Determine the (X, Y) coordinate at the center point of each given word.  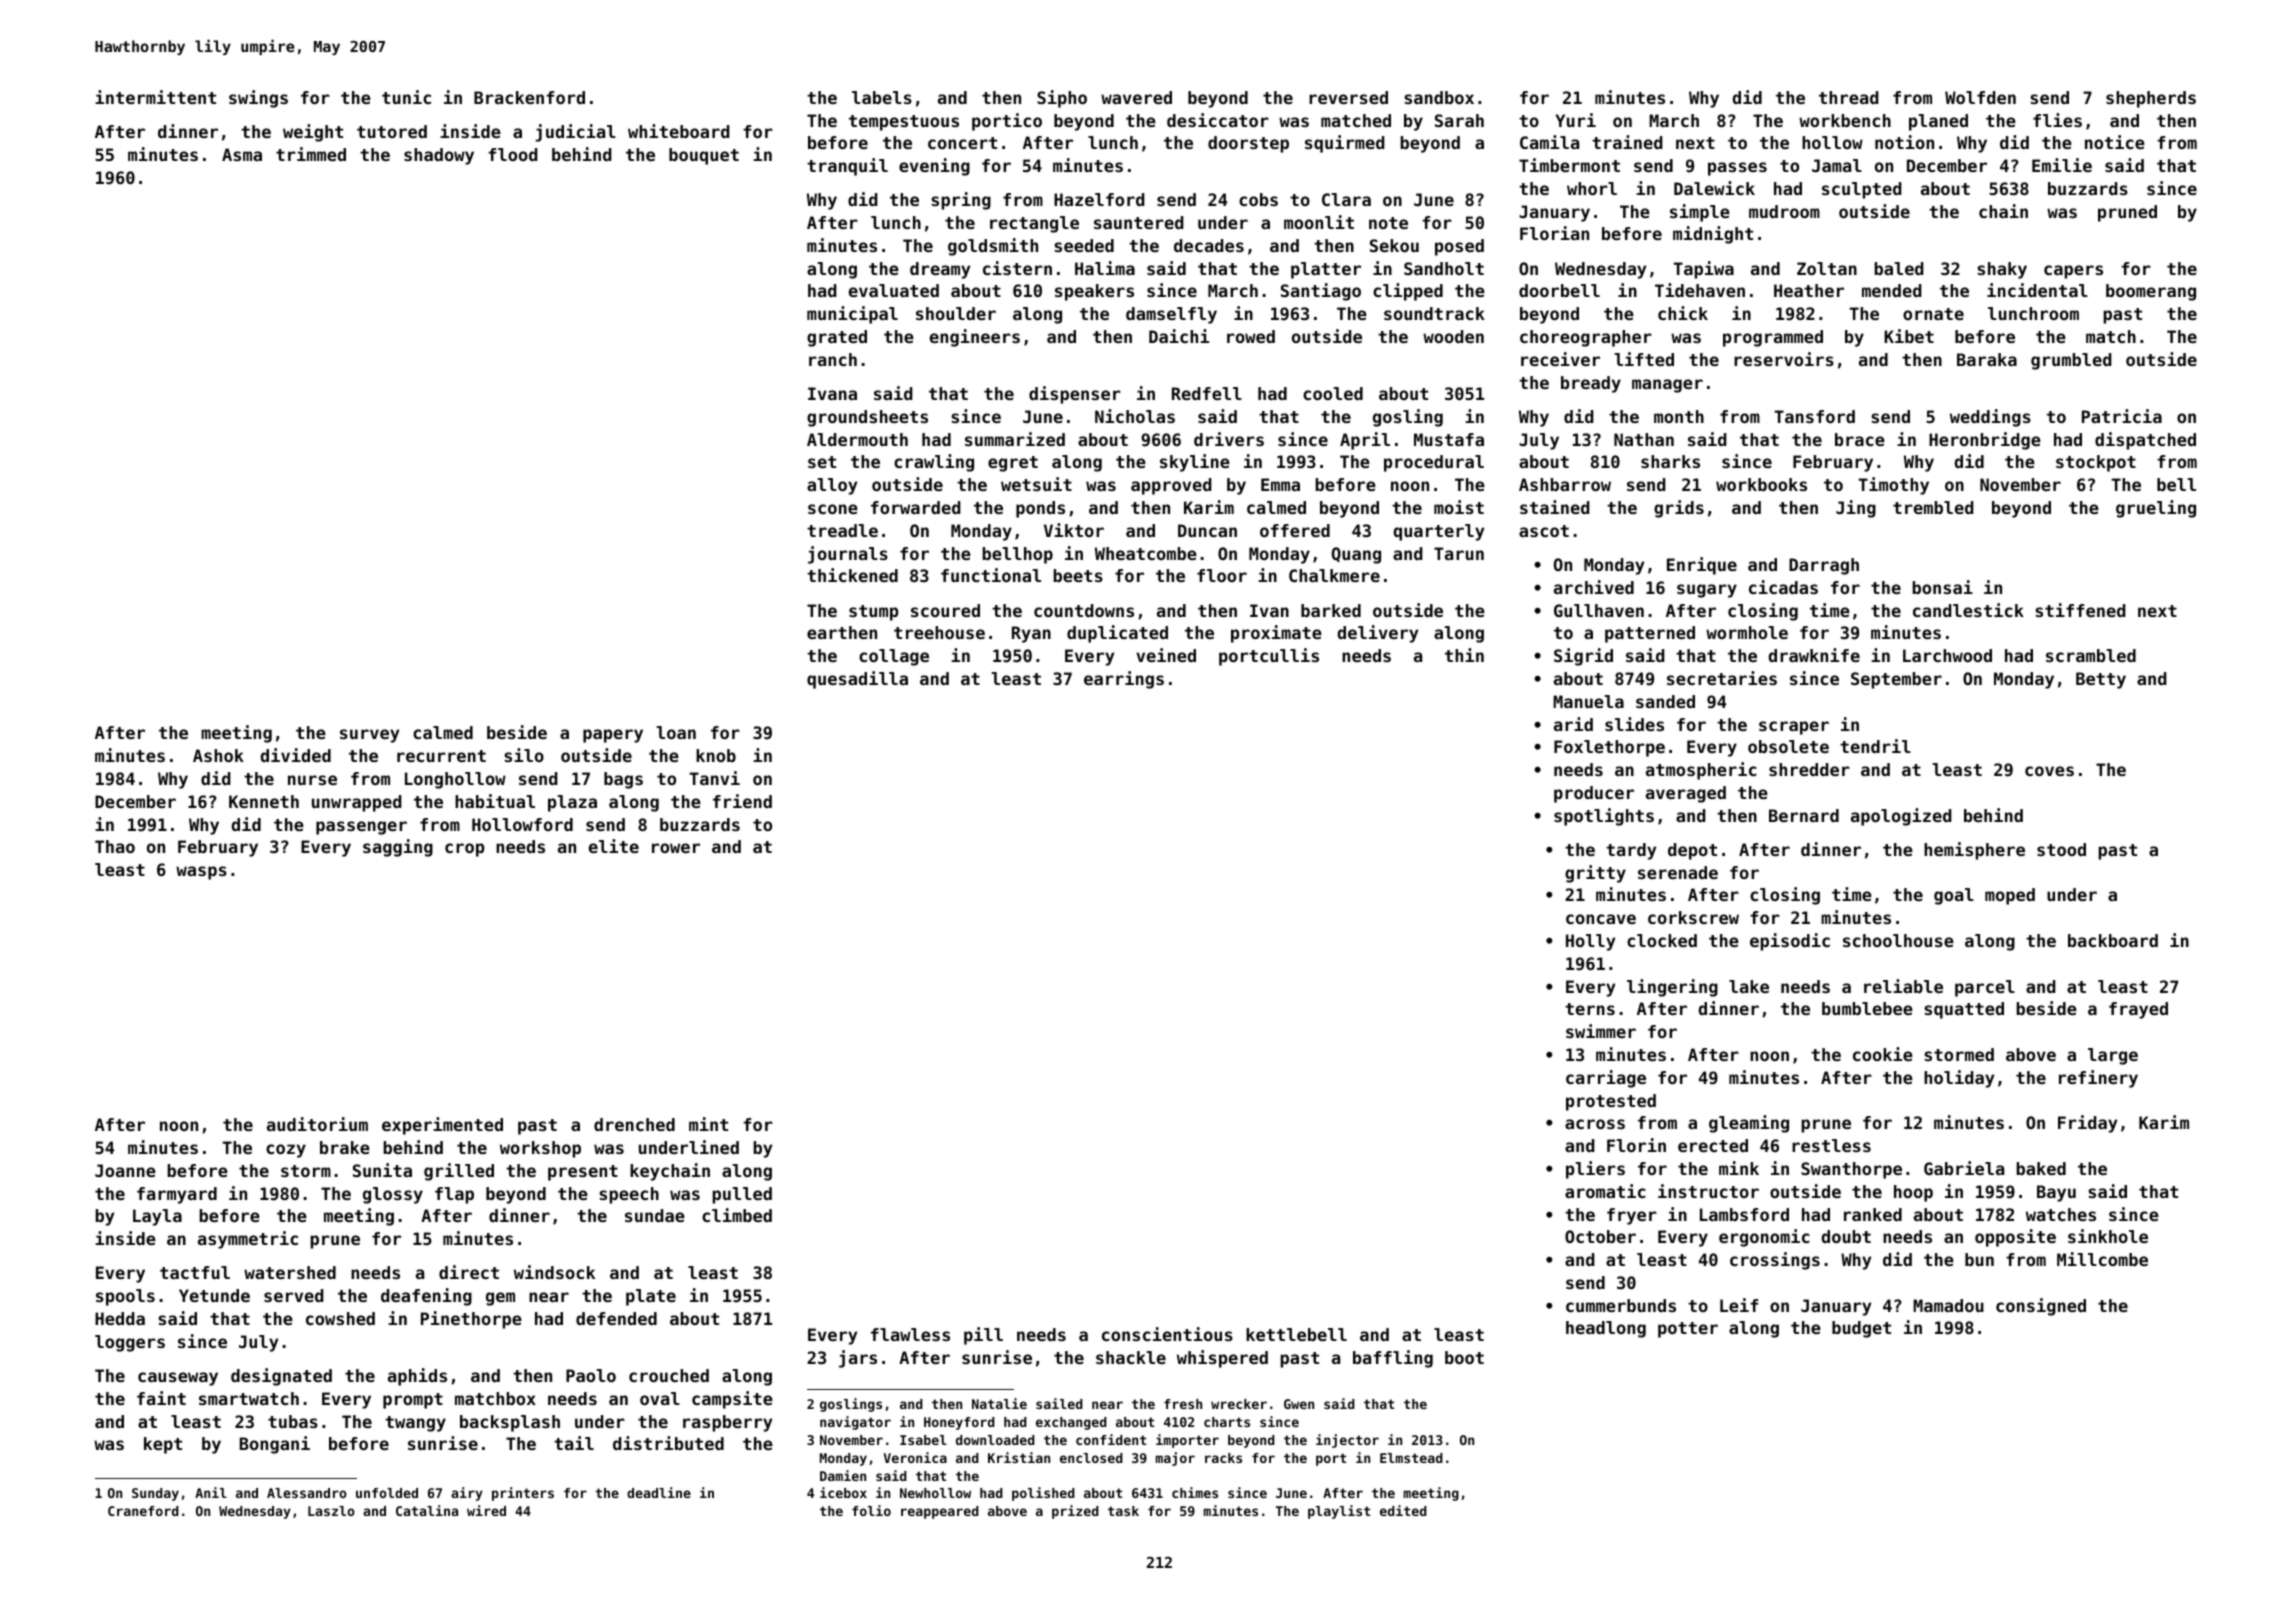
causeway (178, 1379)
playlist (1339, 1512)
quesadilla (857, 680)
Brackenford (529, 97)
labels (882, 97)
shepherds (2151, 99)
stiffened (2080, 610)
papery (613, 736)
